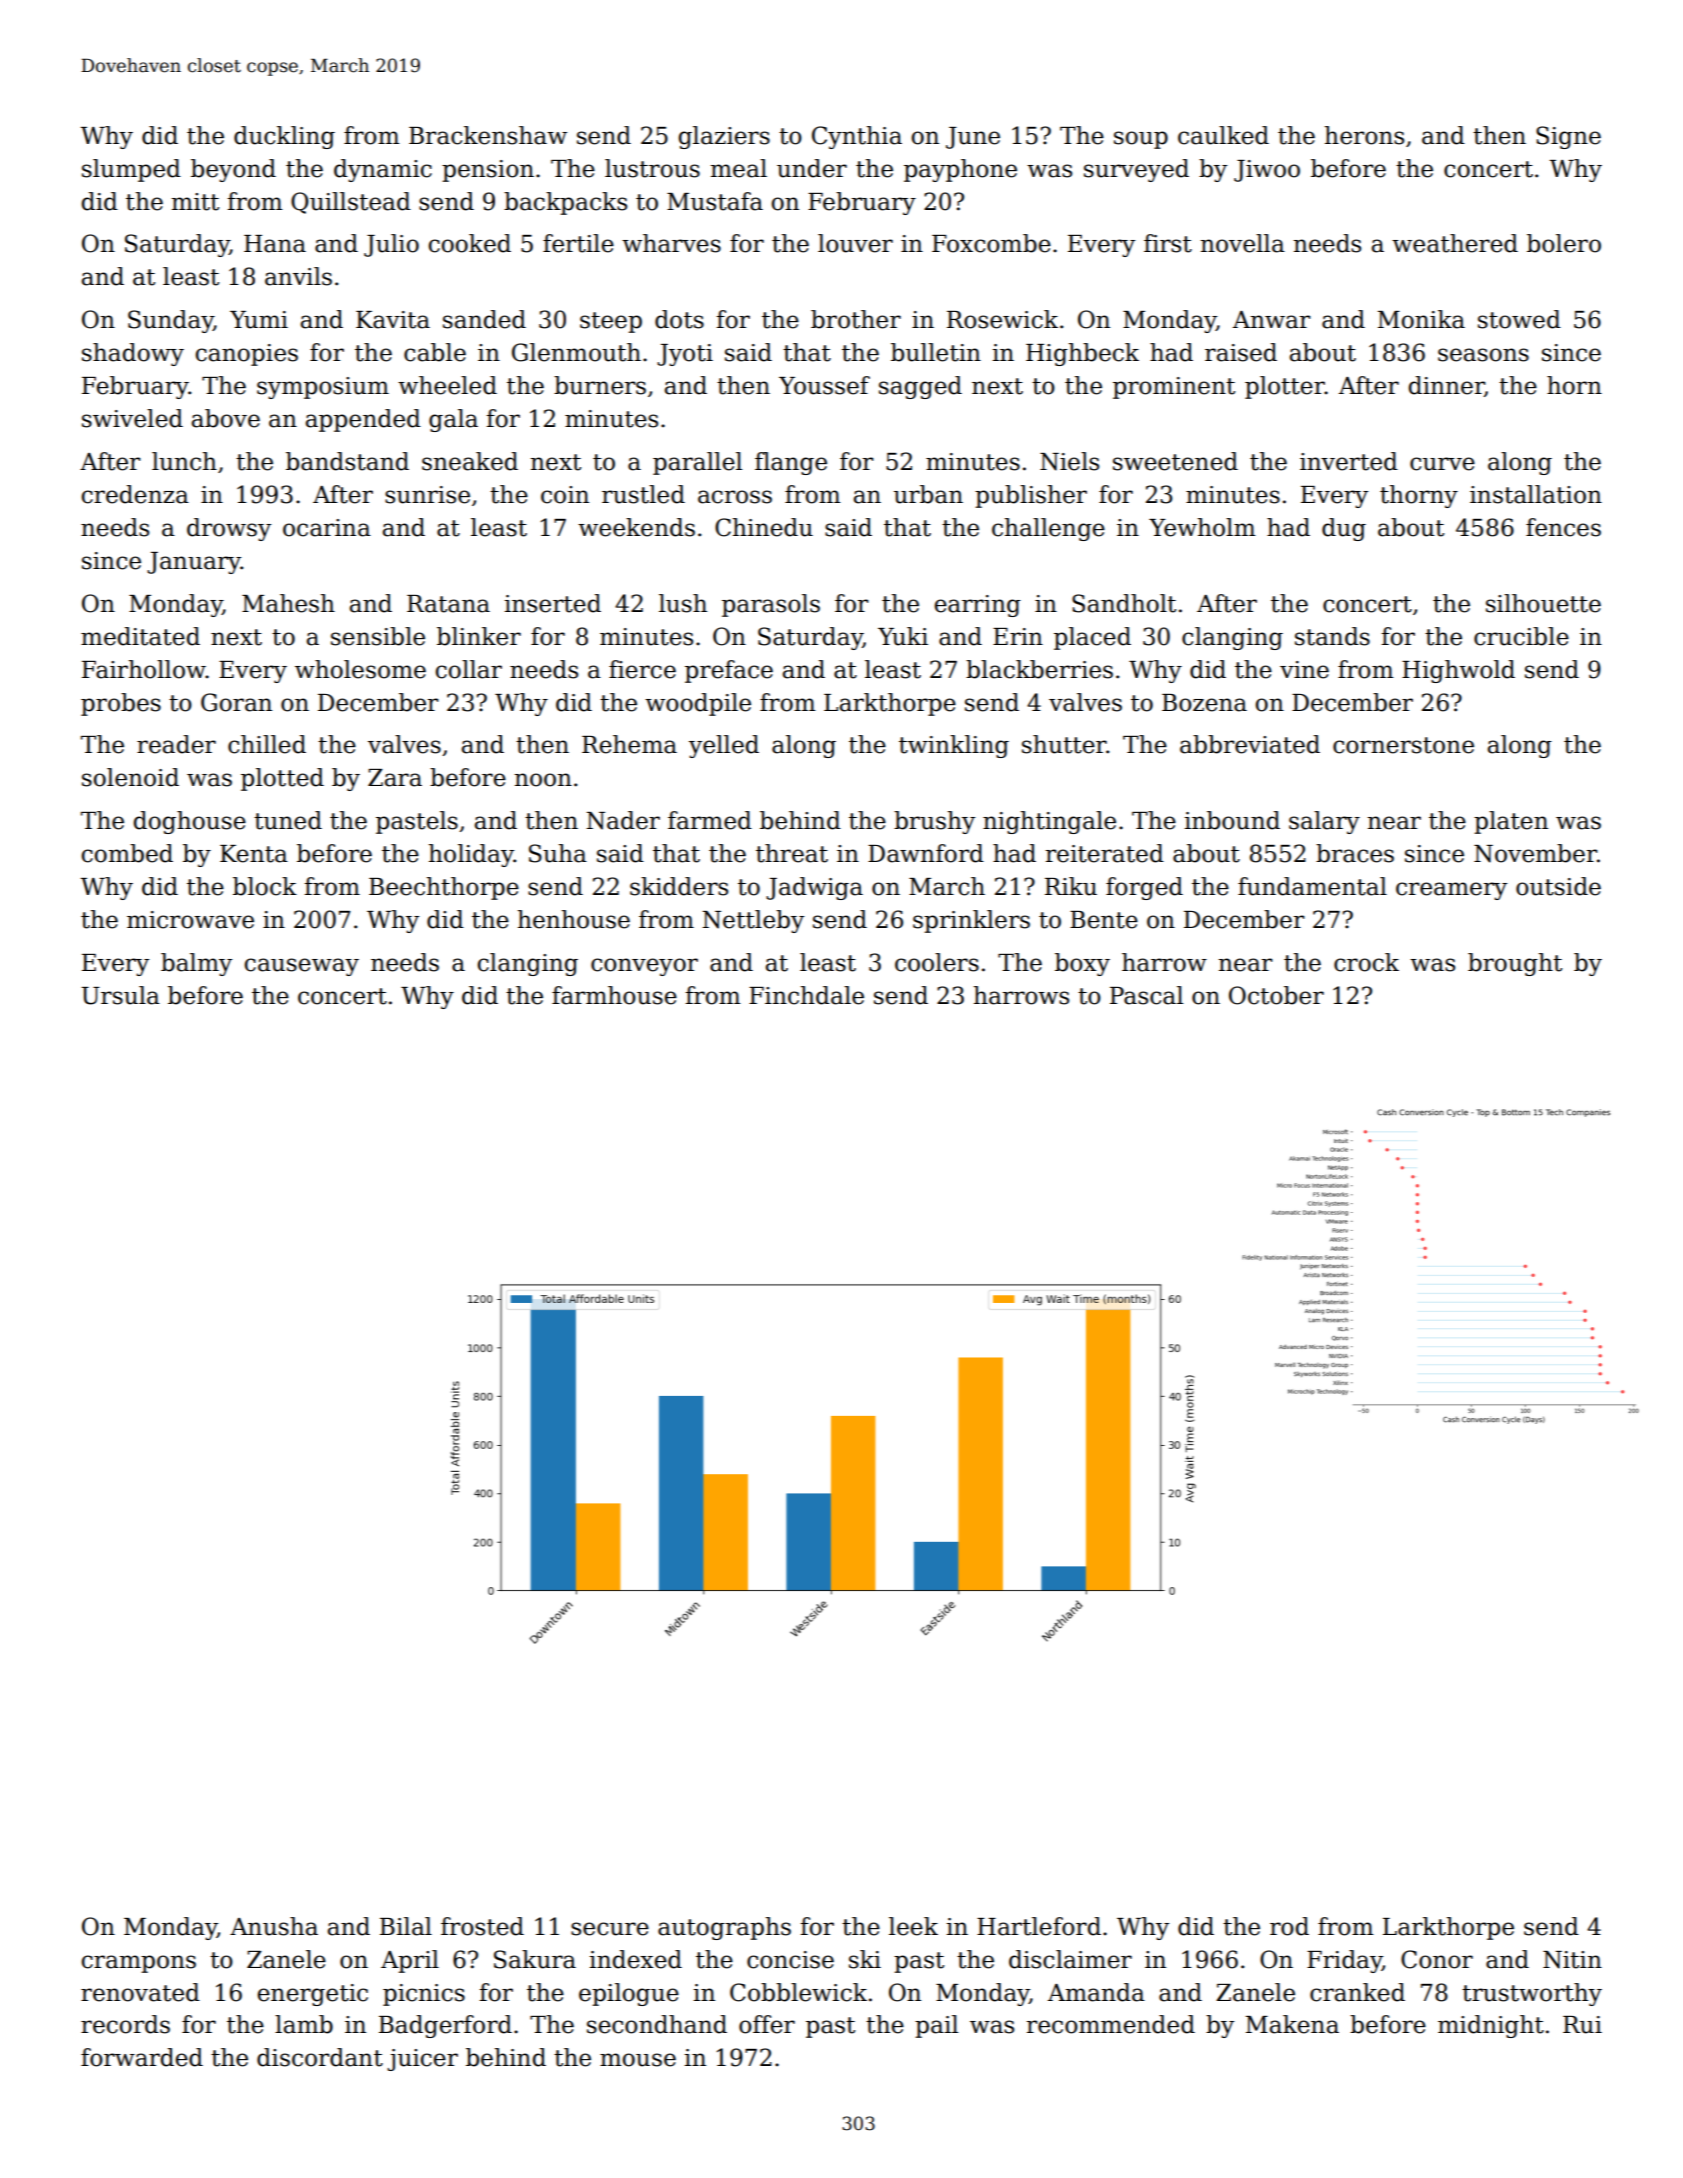 The width and height of the image is (1683, 2178). I want to click on cooked, so click(470, 243).
